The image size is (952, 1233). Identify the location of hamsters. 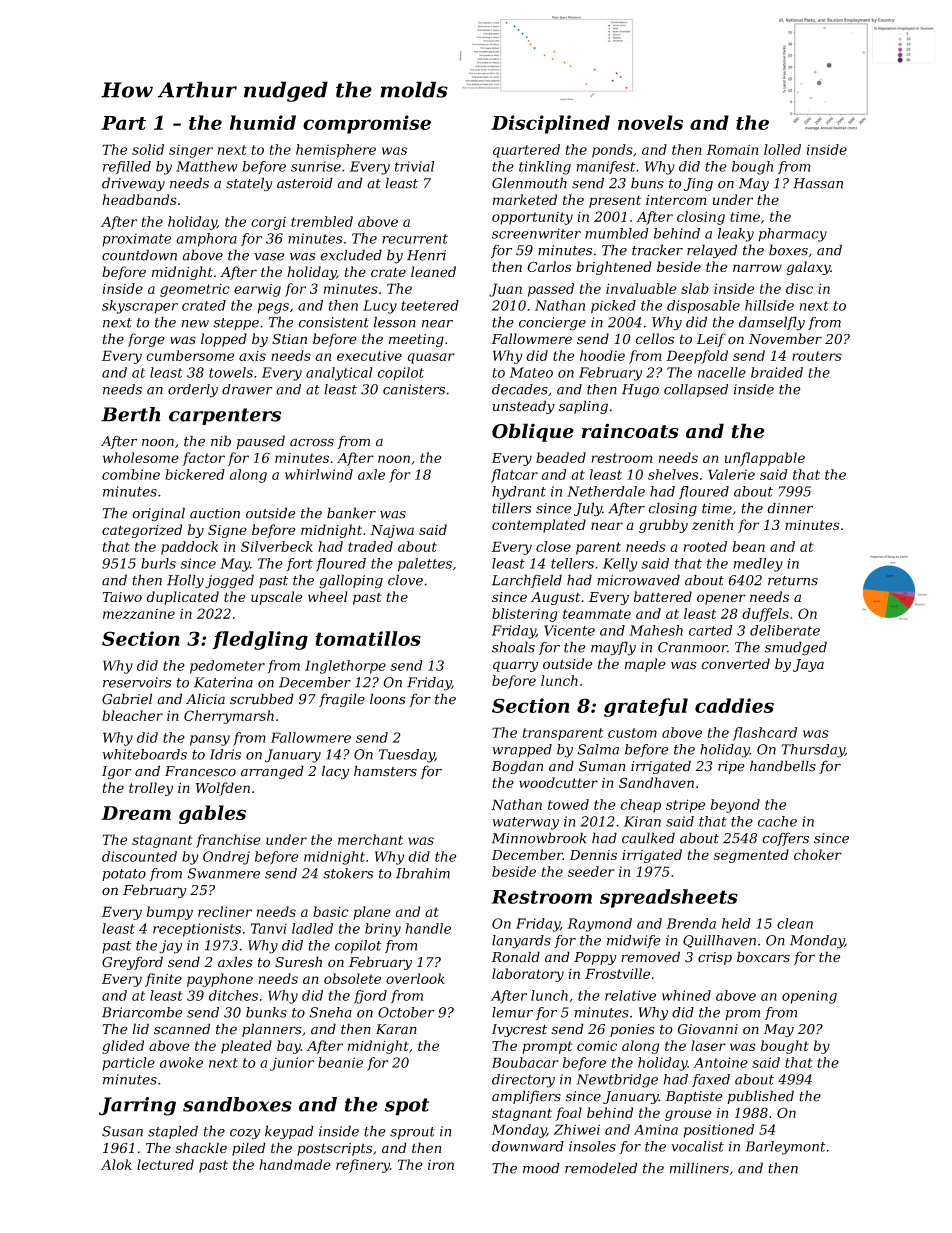
(385, 771).
